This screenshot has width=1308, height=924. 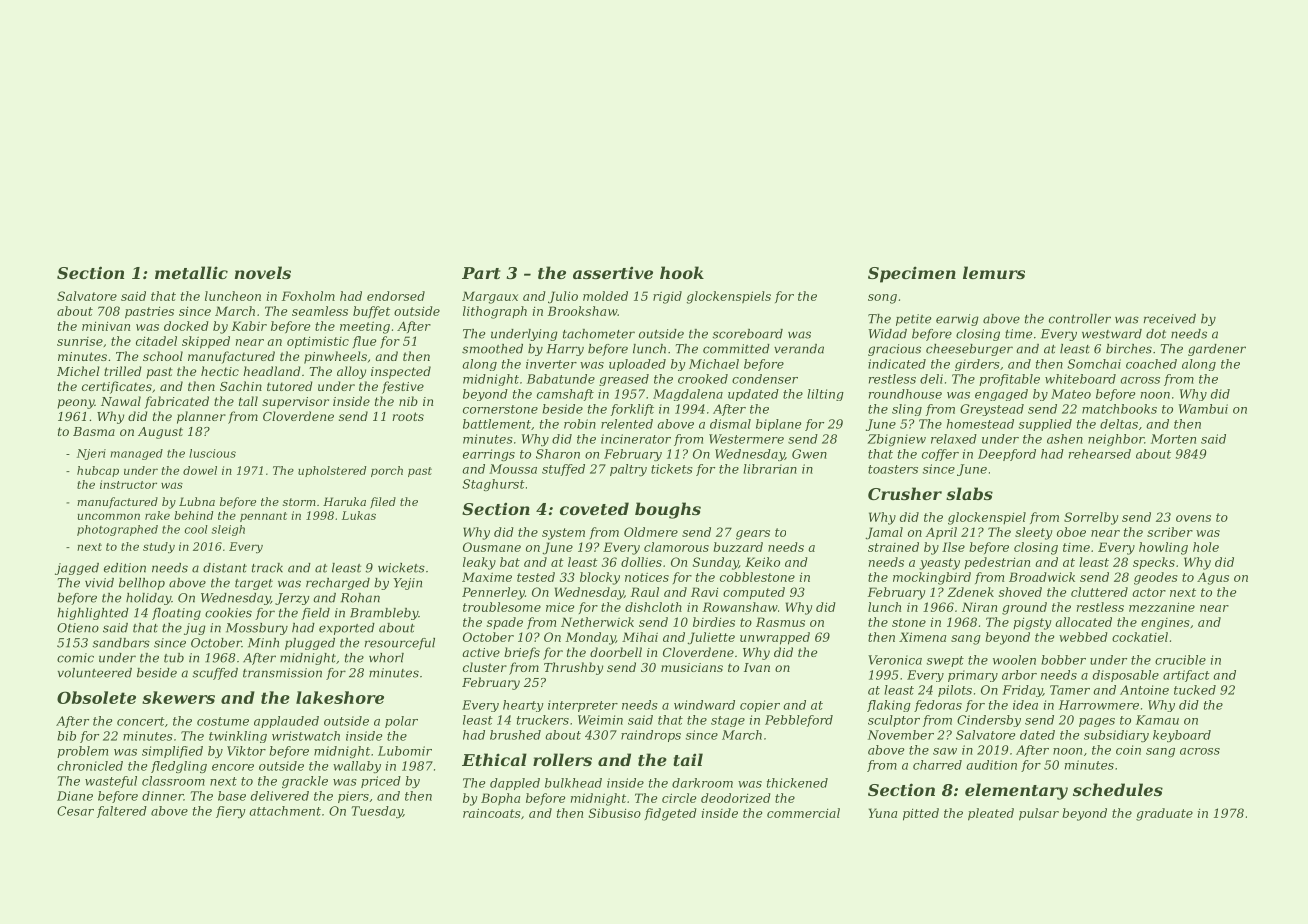 I want to click on Kamau, so click(x=1157, y=720).
